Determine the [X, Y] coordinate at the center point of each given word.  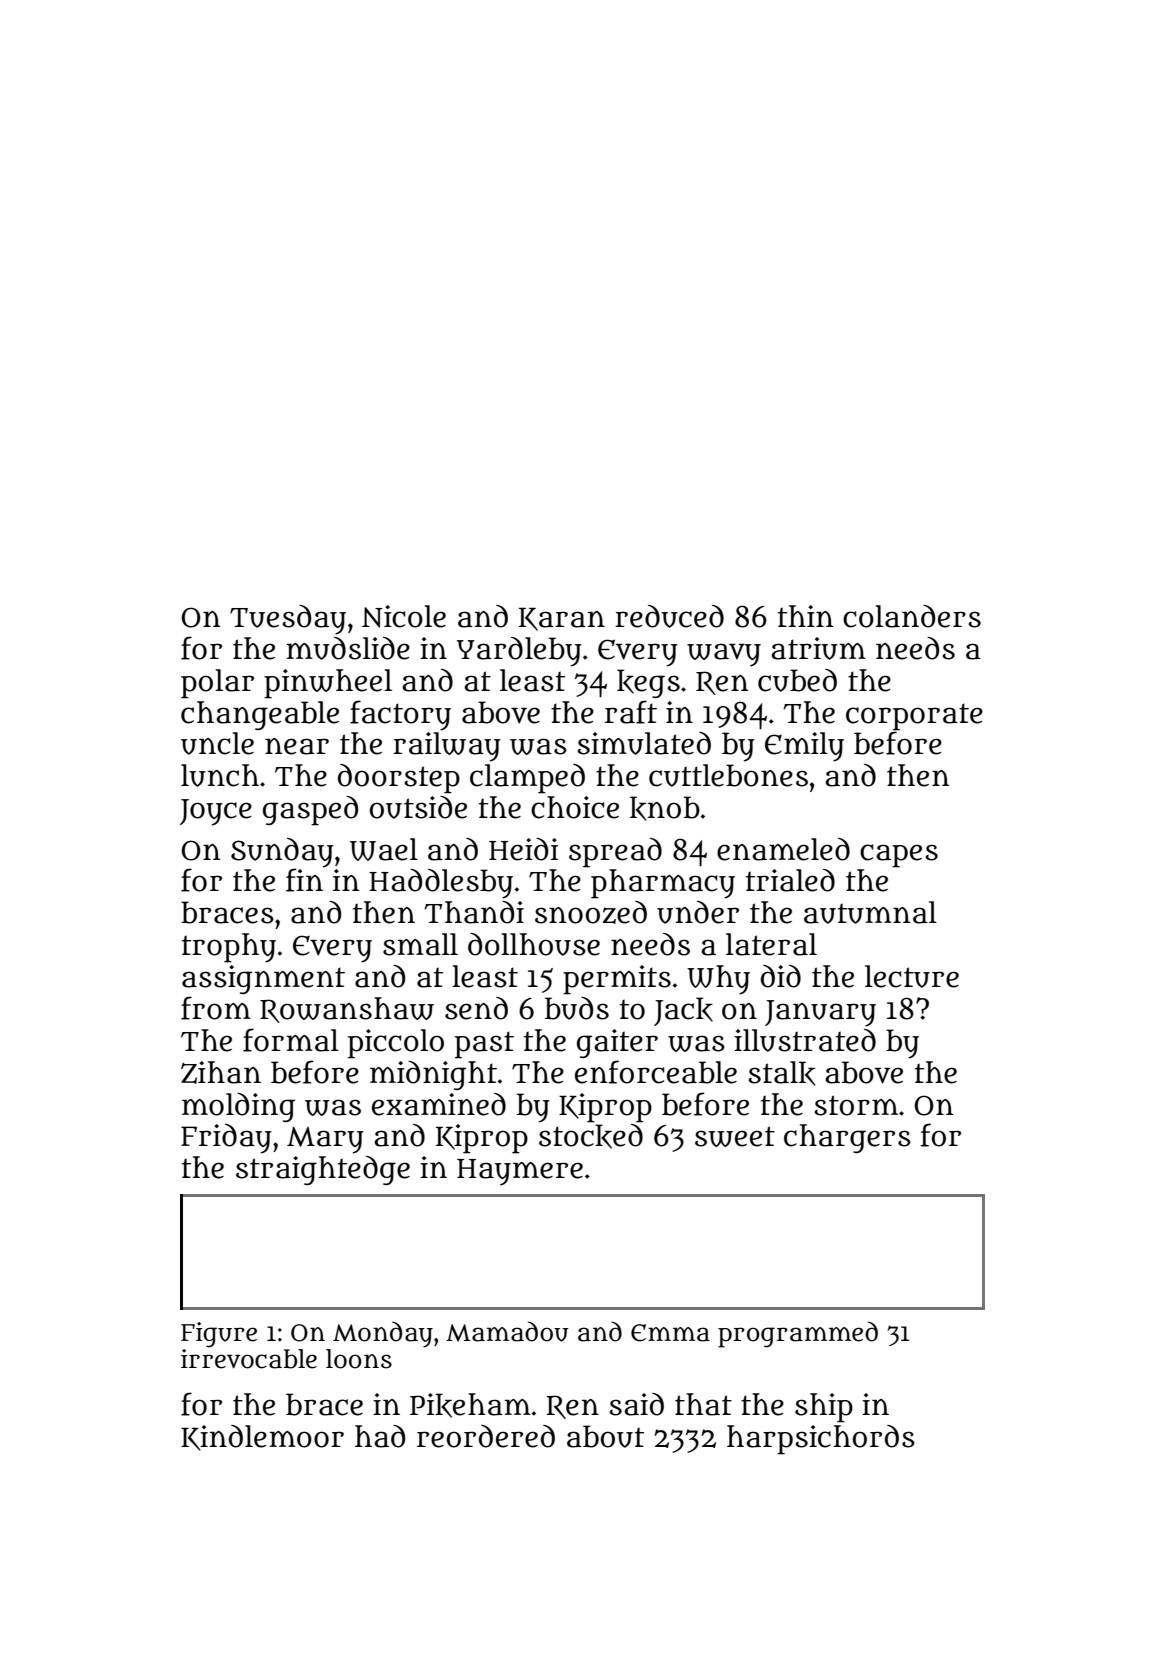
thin [805, 616]
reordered [486, 1436]
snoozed [591, 912]
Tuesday [288, 620]
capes [899, 856]
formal [291, 1040]
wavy [724, 655]
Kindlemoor [262, 1438]
